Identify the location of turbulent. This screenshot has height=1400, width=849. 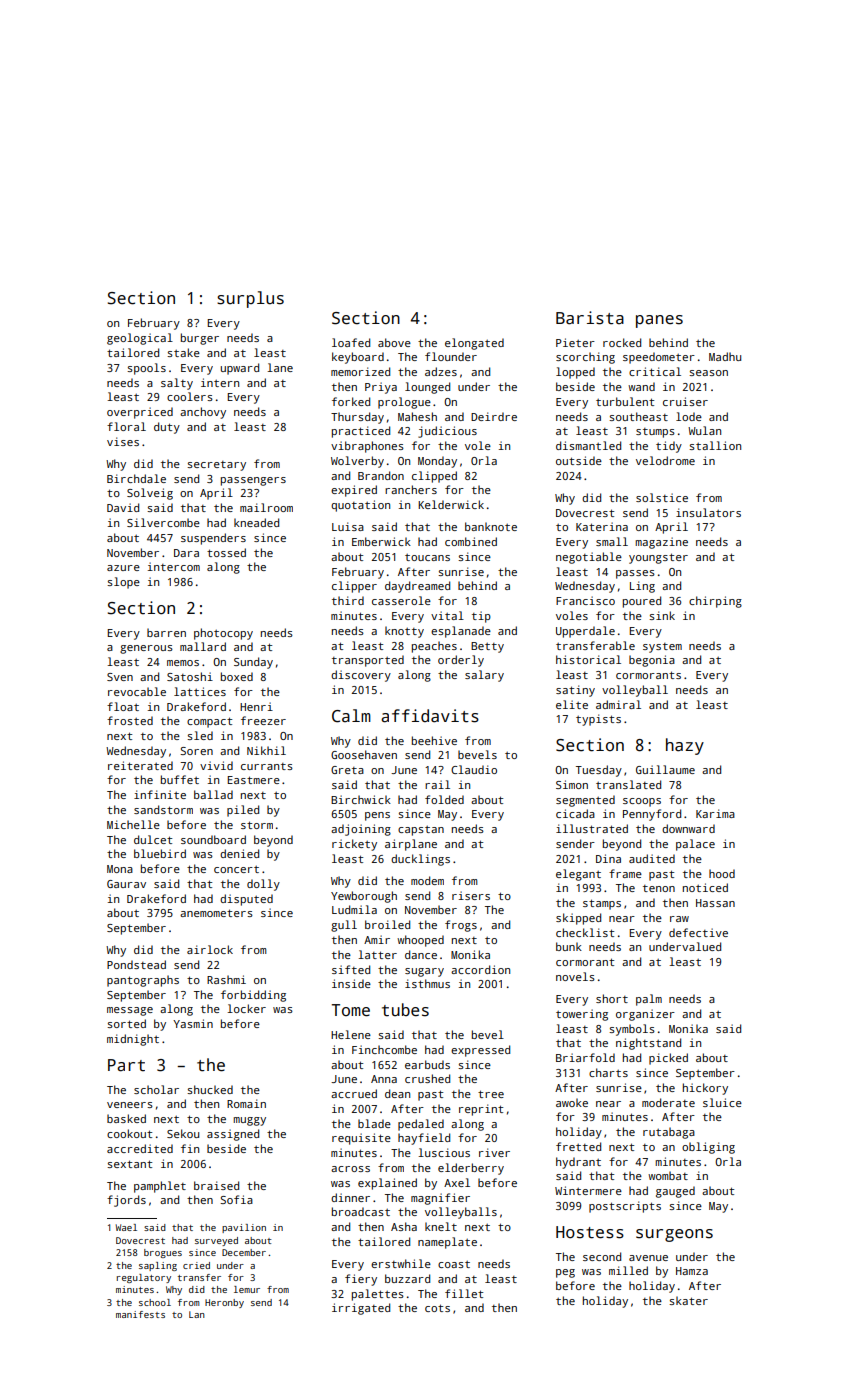
(625, 401).
